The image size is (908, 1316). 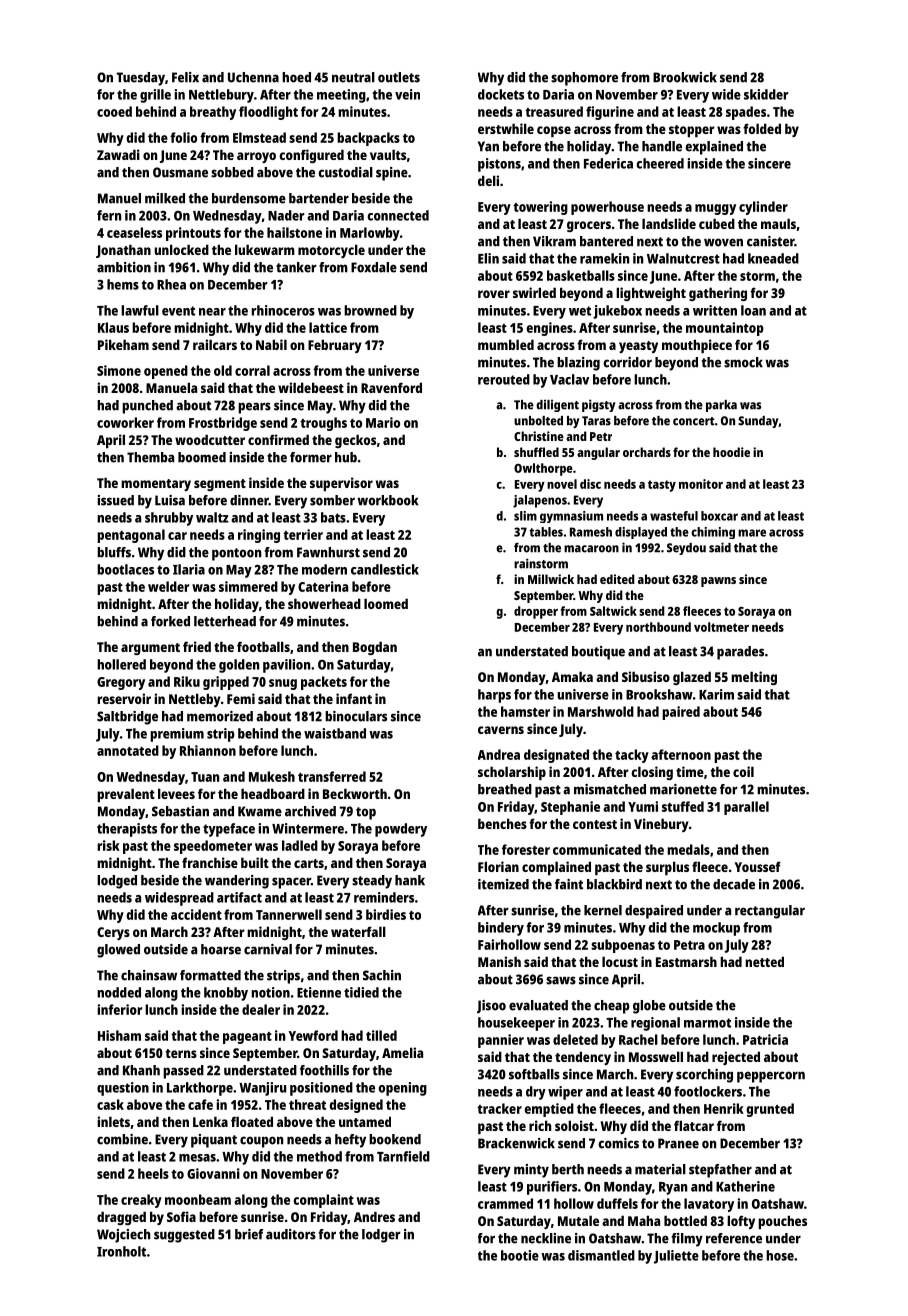 What do you see at coordinates (685, 77) in the screenshot?
I see `Brookwick` at bounding box center [685, 77].
